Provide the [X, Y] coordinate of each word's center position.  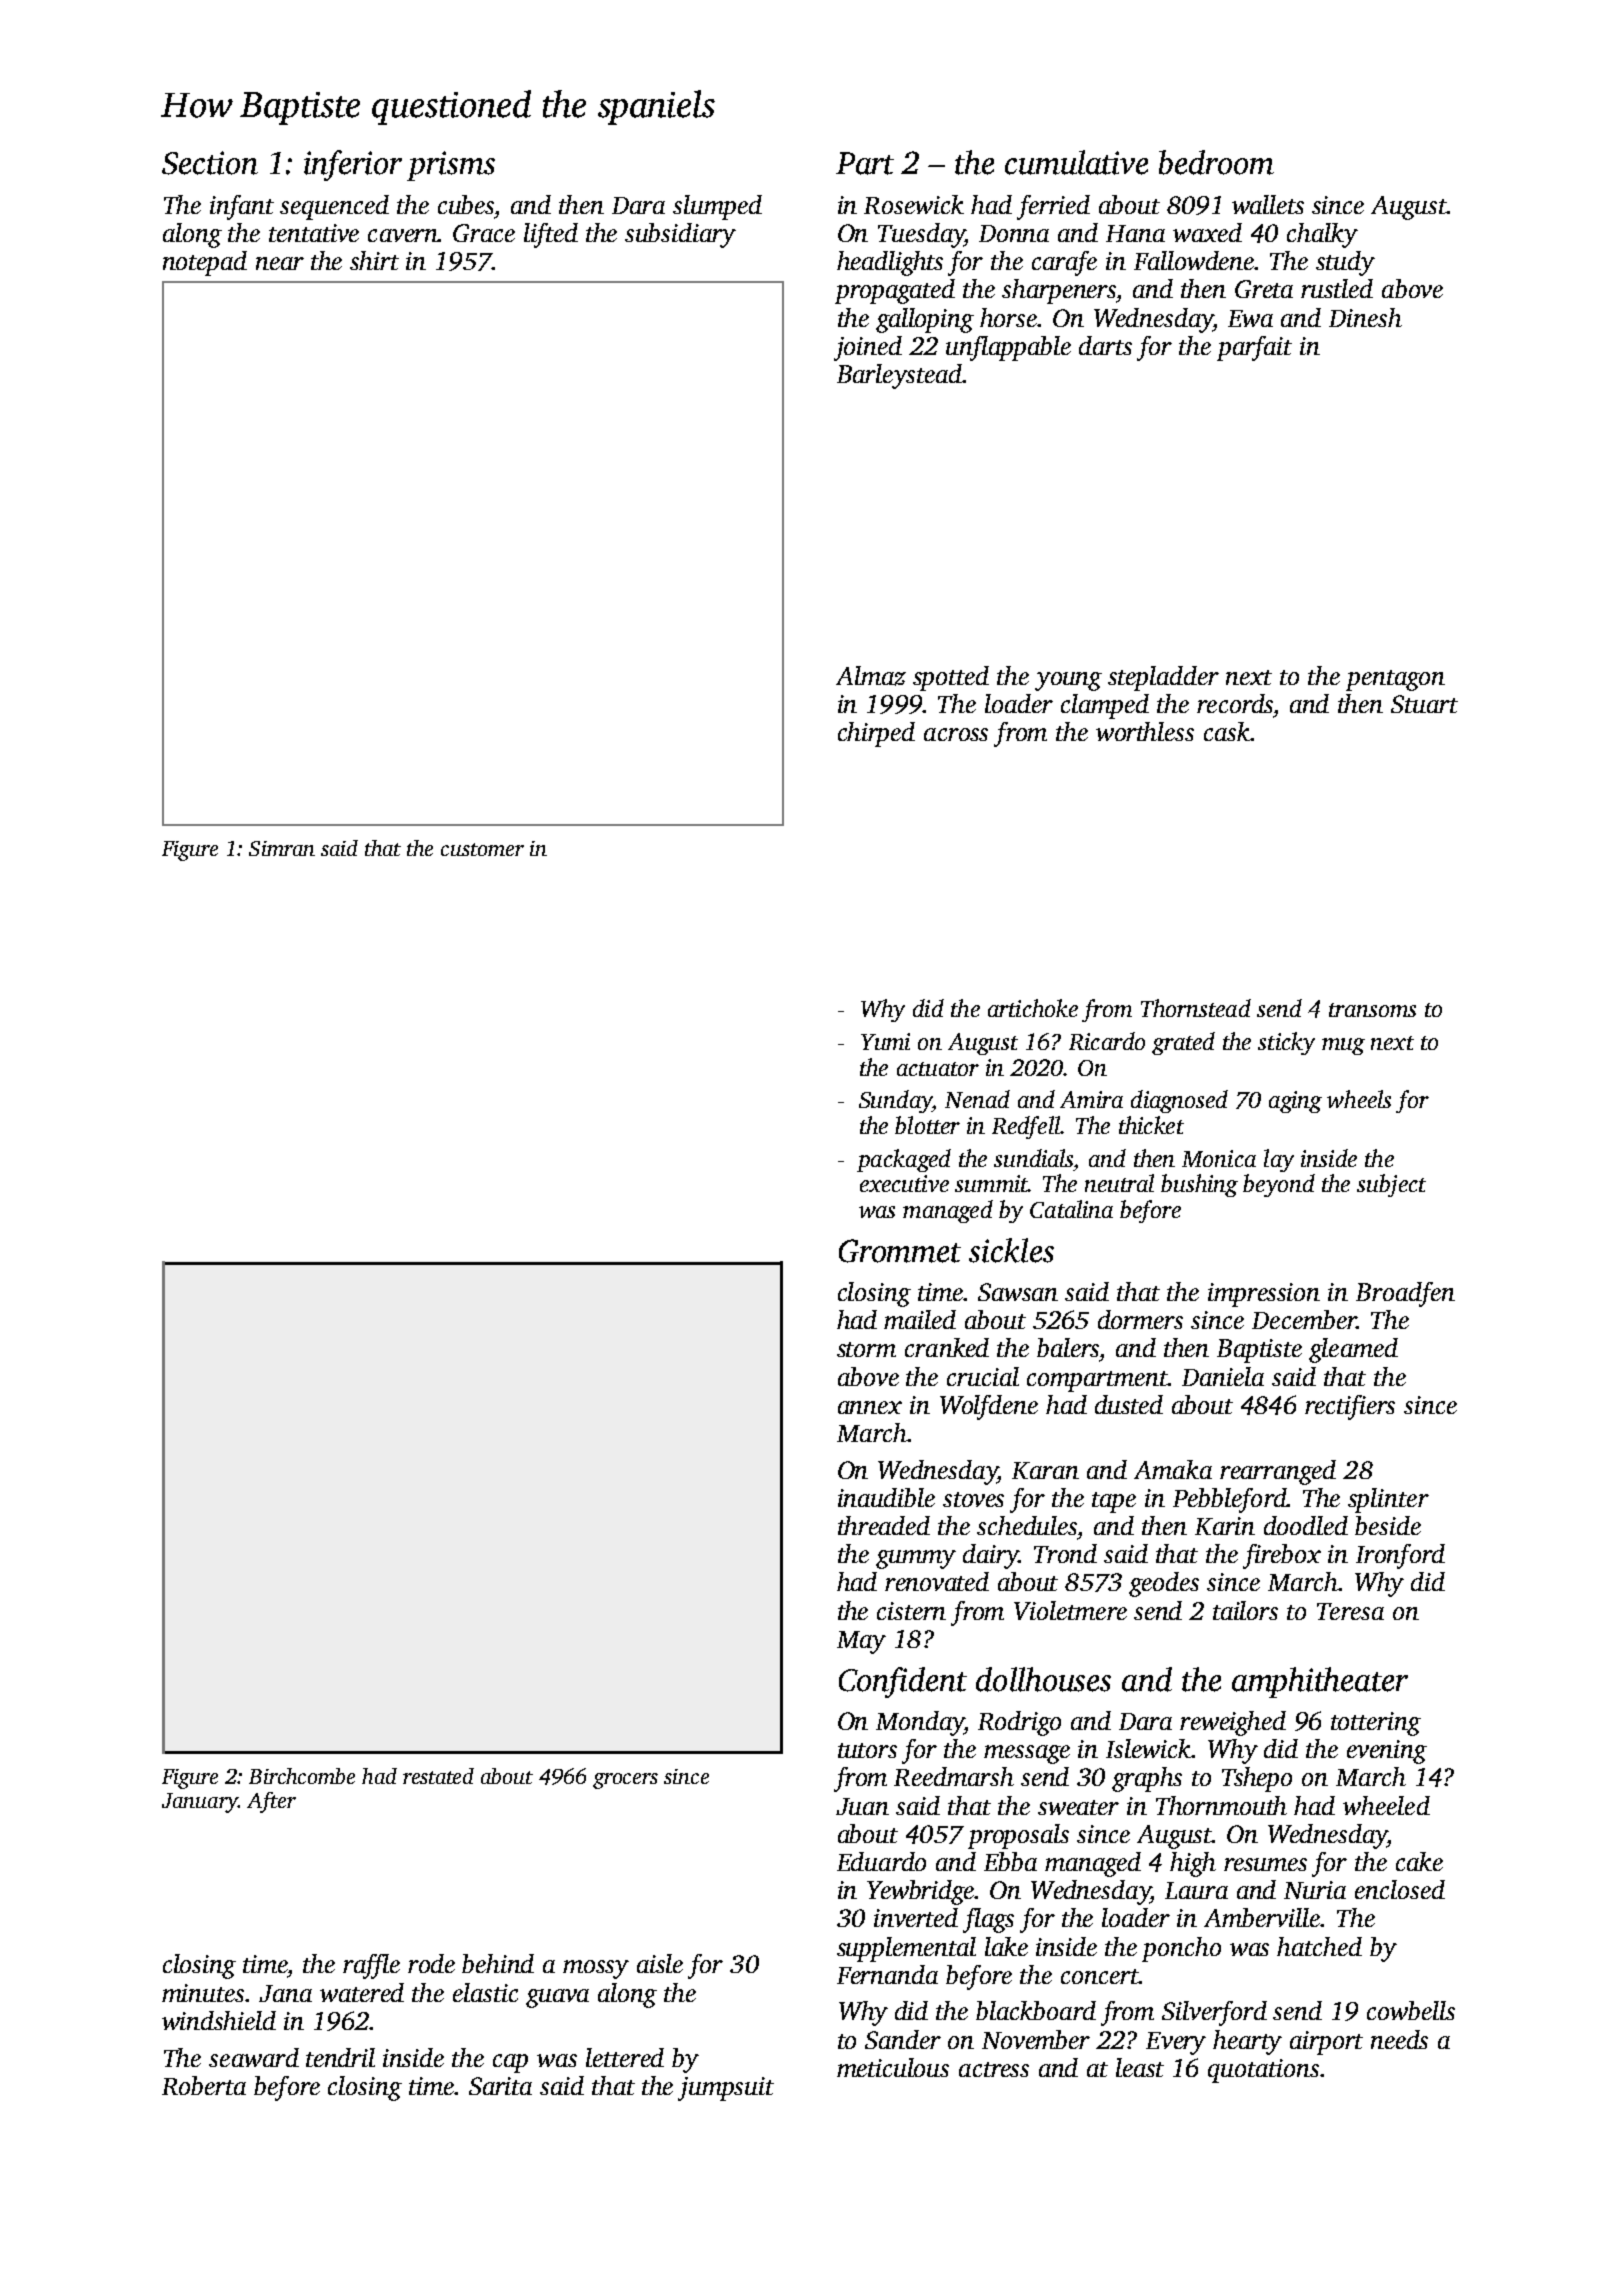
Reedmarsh [954, 1776]
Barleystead [899, 376]
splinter [1388, 1500]
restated [438, 1776]
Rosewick [914, 204]
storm [866, 1349]
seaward [254, 2057]
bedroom [1216, 162]
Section [210, 163]
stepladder [1163, 678]
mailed [920, 1319]
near [280, 263]
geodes [1164, 1584]
